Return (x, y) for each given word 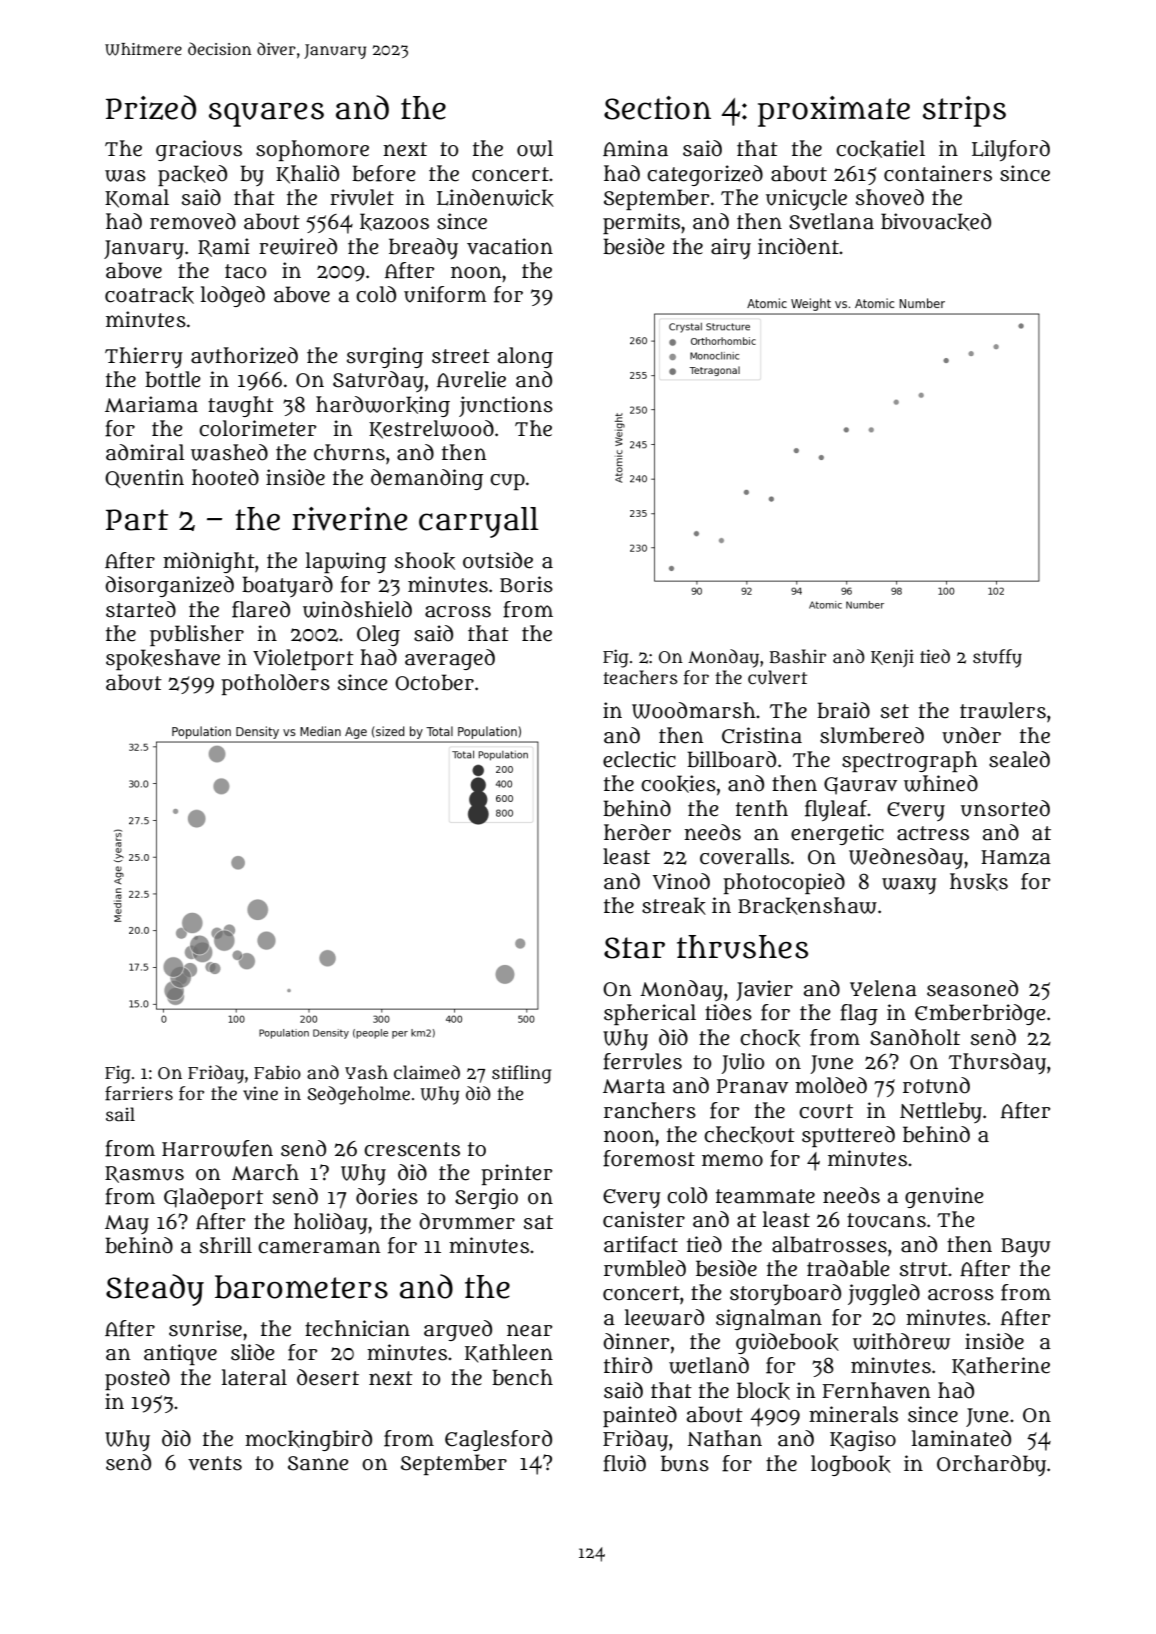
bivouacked (936, 222)
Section (657, 108)
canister (644, 1219)
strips (964, 111)
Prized (151, 107)
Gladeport (213, 1198)
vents (215, 1463)
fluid (624, 1463)
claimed (427, 1072)
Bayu (1026, 1247)
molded (831, 1085)
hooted (225, 477)
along (525, 357)
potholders (275, 684)
